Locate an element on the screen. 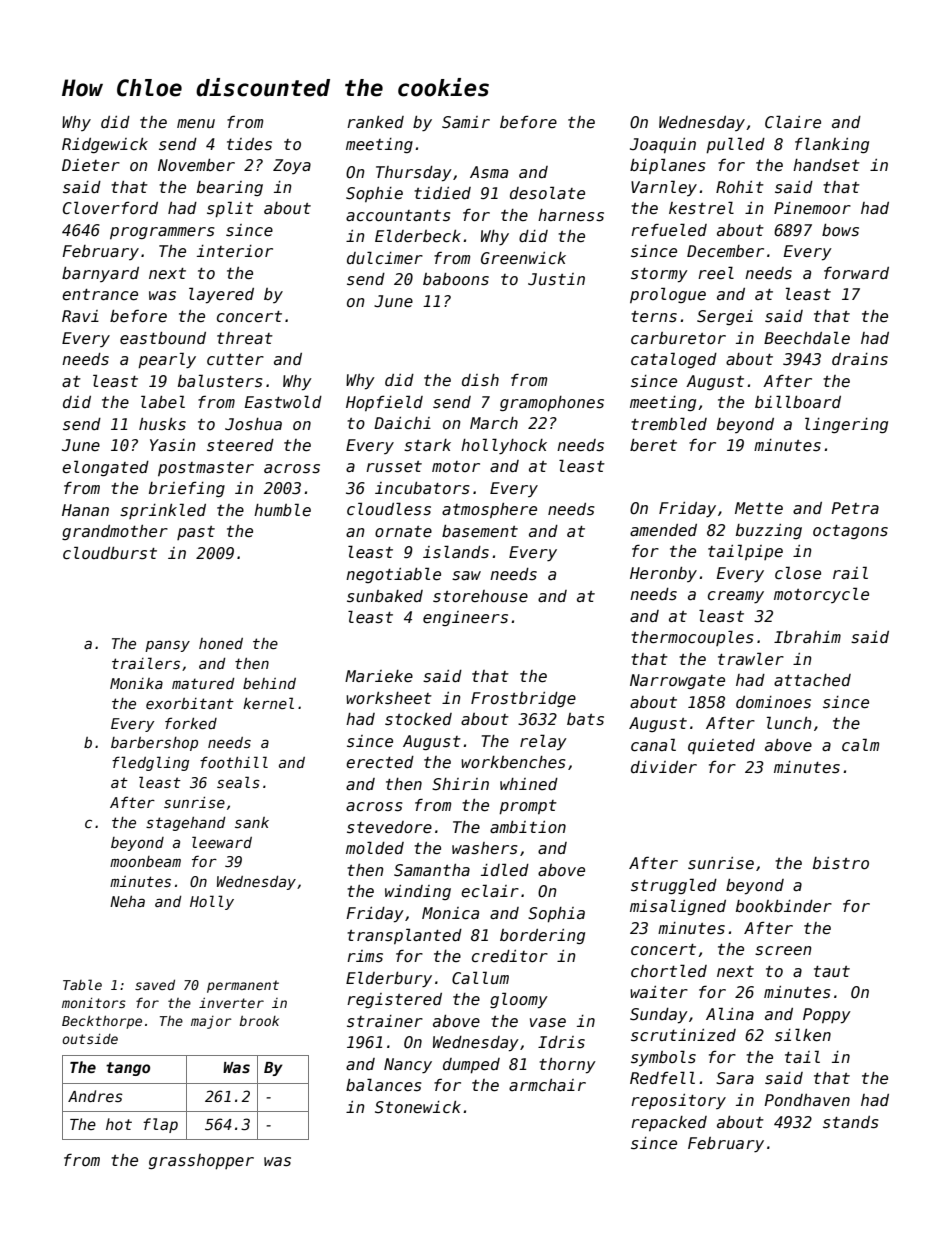 Image resolution: width=952 pixels, height=1233 pixels. dish is located at coordinates (480, 380).
